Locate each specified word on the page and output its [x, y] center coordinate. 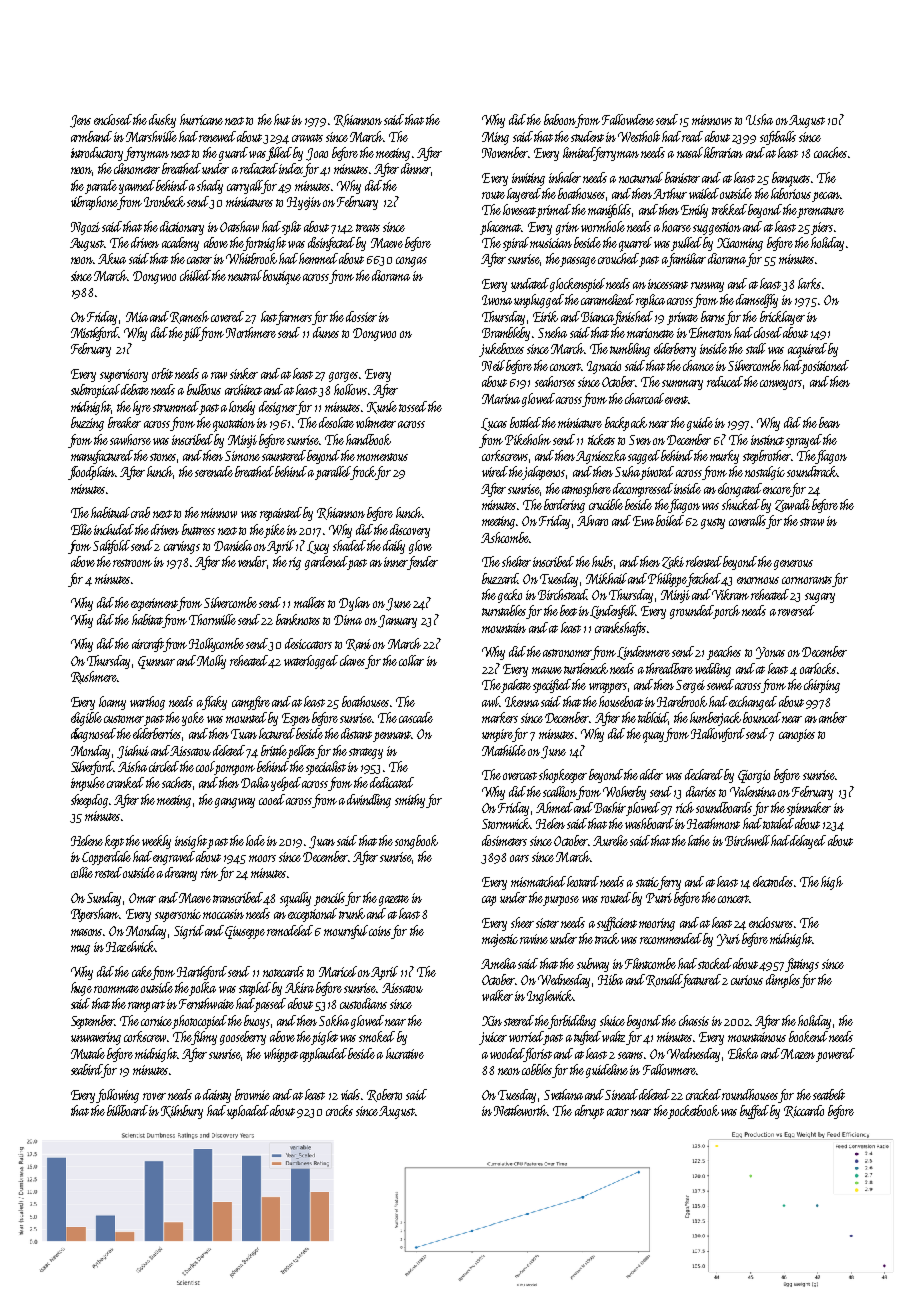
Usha [759, 119]
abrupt [589, 1112]
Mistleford [95, 334]
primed [554, 211]
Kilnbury [182, 1112]
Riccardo [804, 1111]
